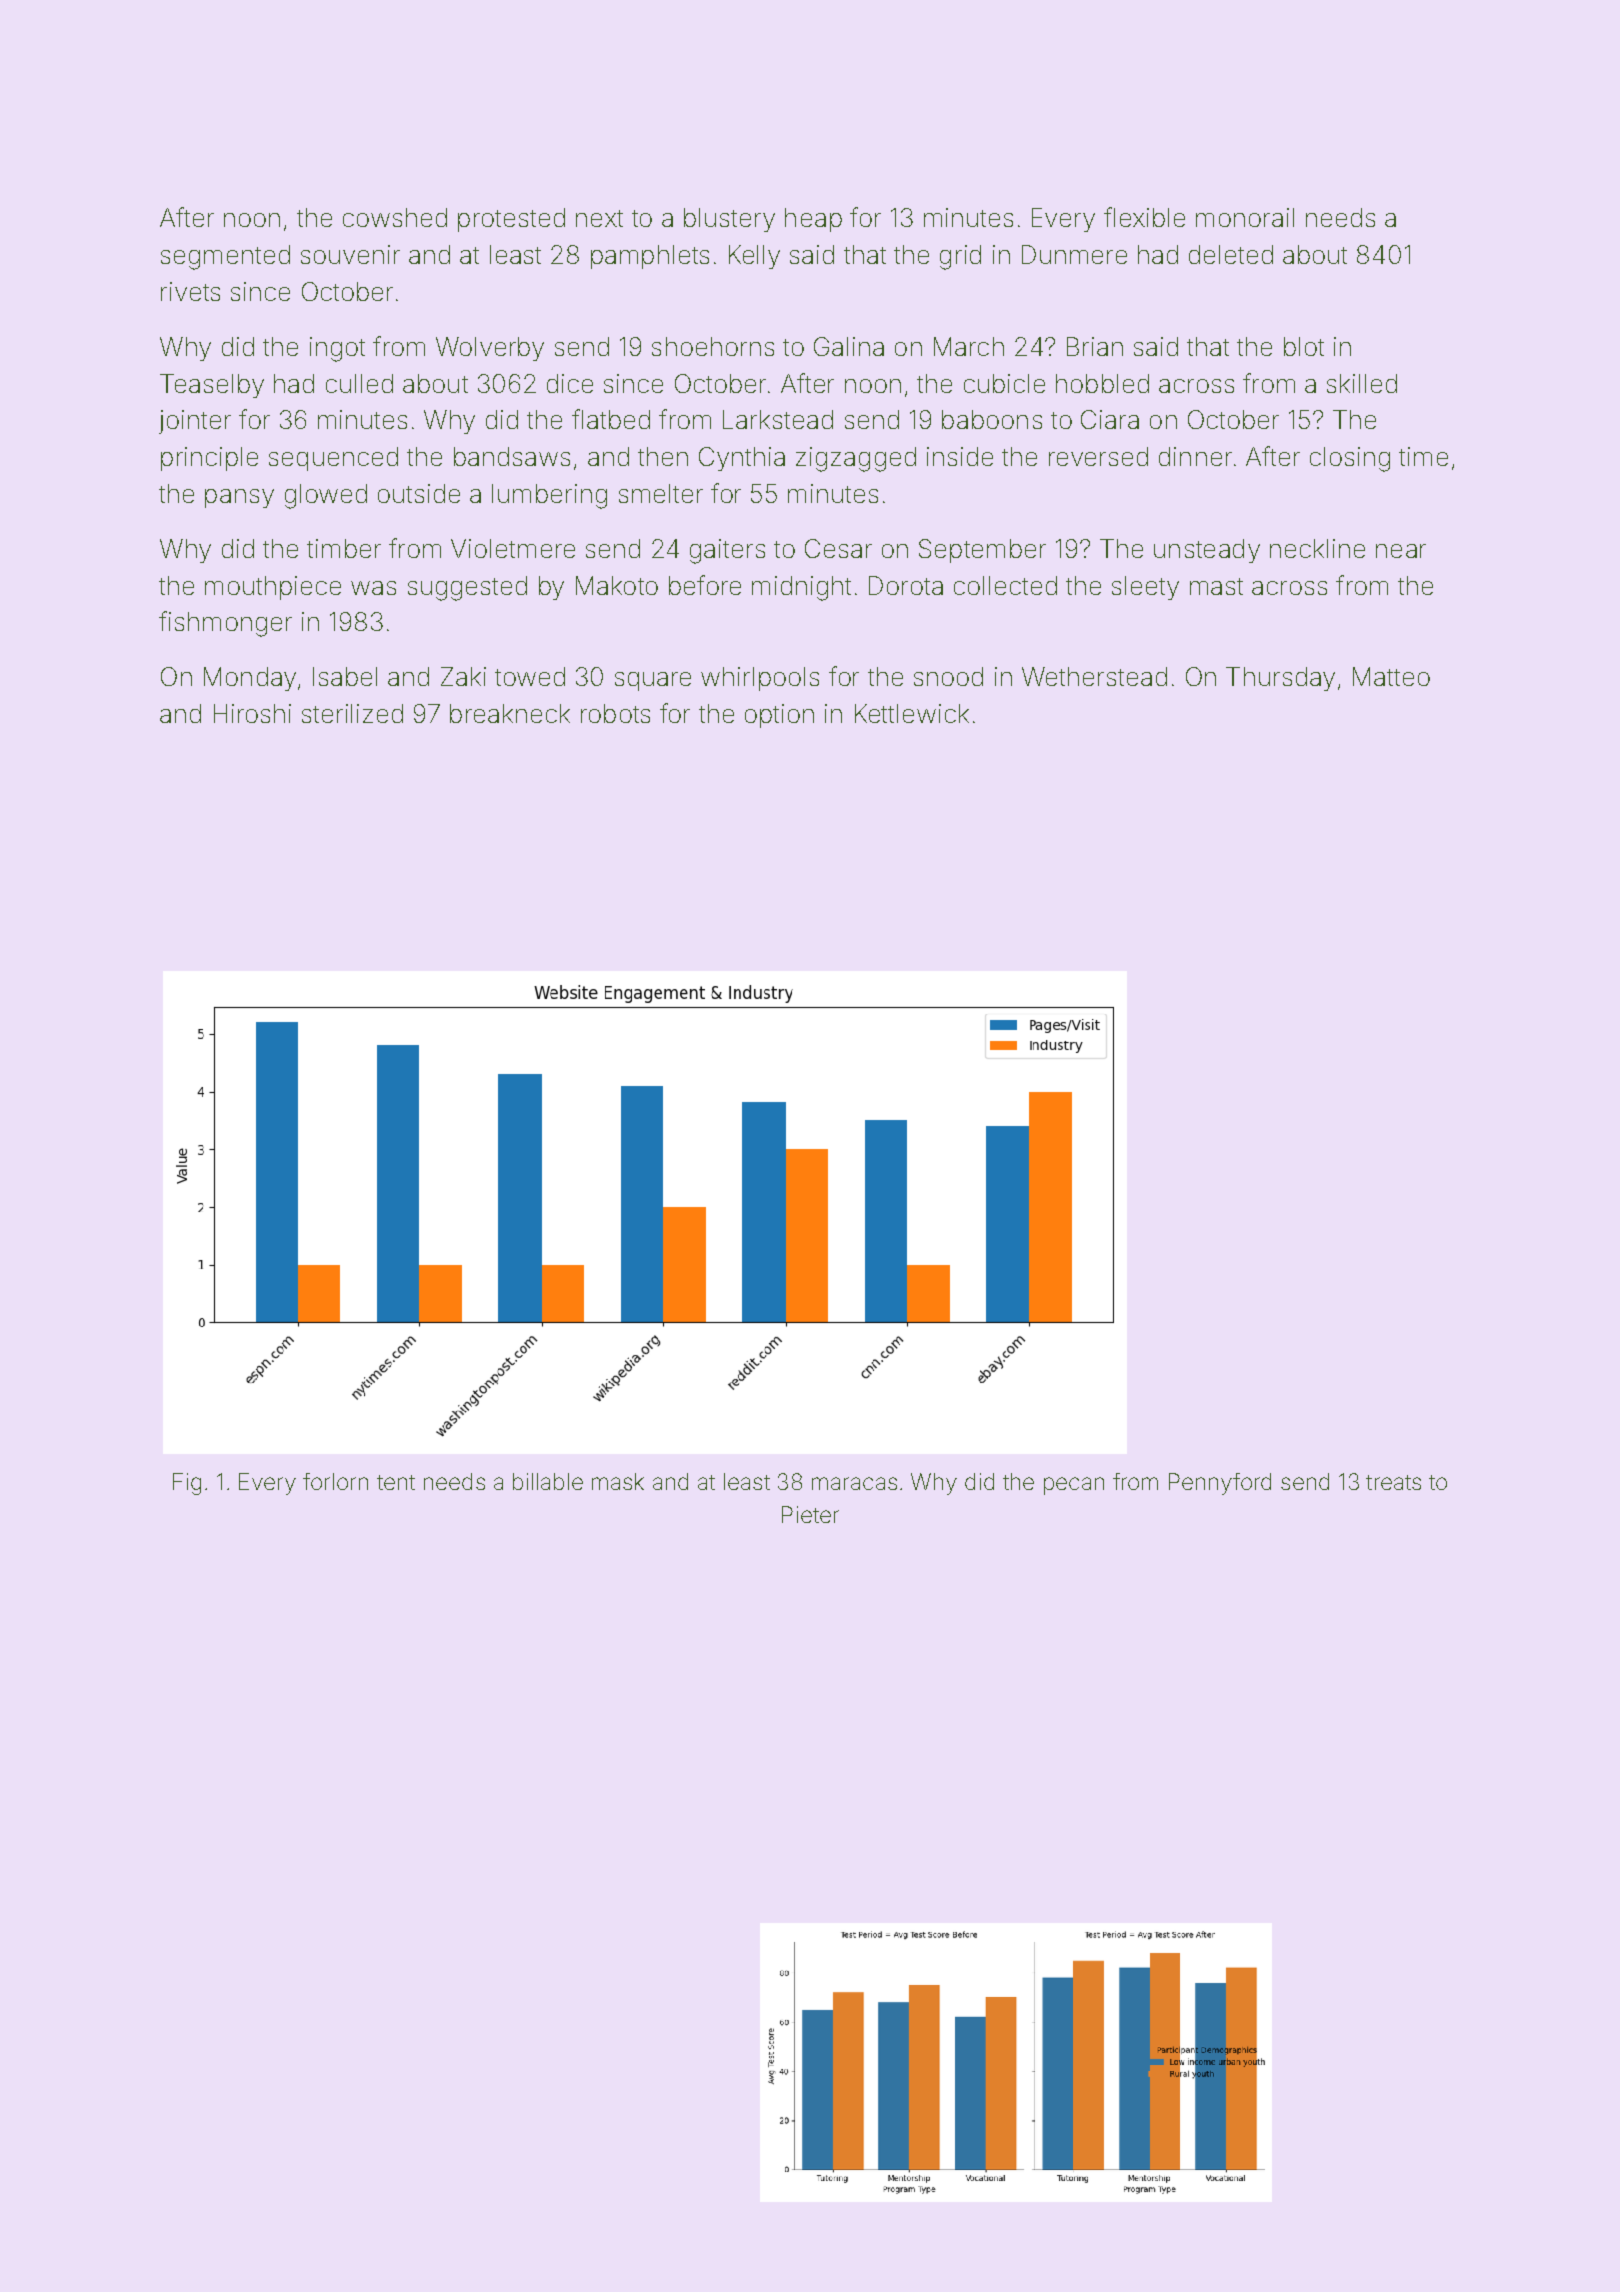 The width and height of the screenshot is (1620, 2292). I want to click on breakneck, so click(510, 713).
